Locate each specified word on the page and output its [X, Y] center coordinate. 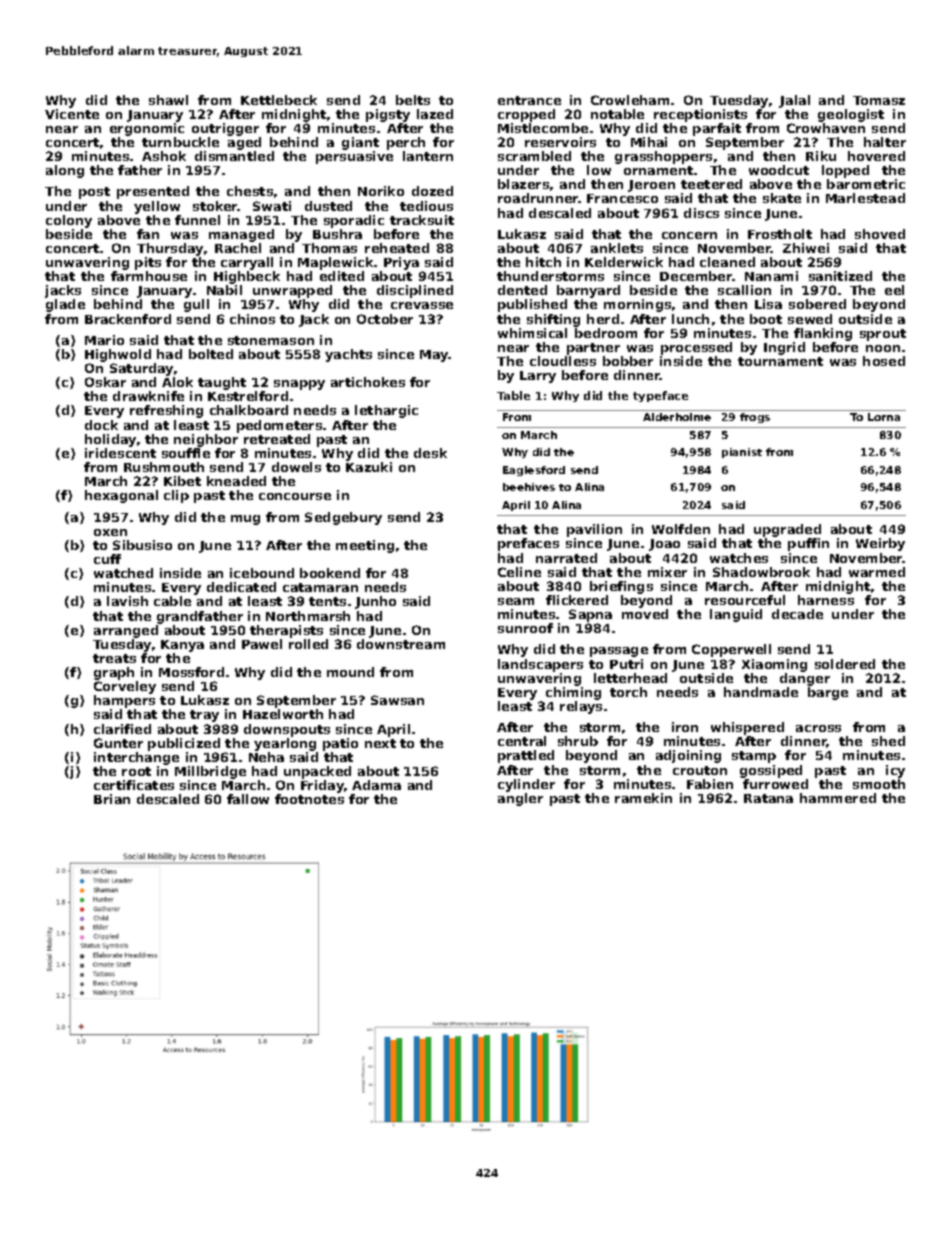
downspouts [287, 730]
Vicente [72, 114]
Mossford [191, 672]
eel [894, 290]
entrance [529, 100]
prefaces [528, 544]
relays [581, 707]
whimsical [532, 333]
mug [245, 520]
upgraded [787, 530]
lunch [690, 319]
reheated [397, 248]
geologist [851, 115]
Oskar [105, 382]
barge [828, 693]
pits [148, 263]
